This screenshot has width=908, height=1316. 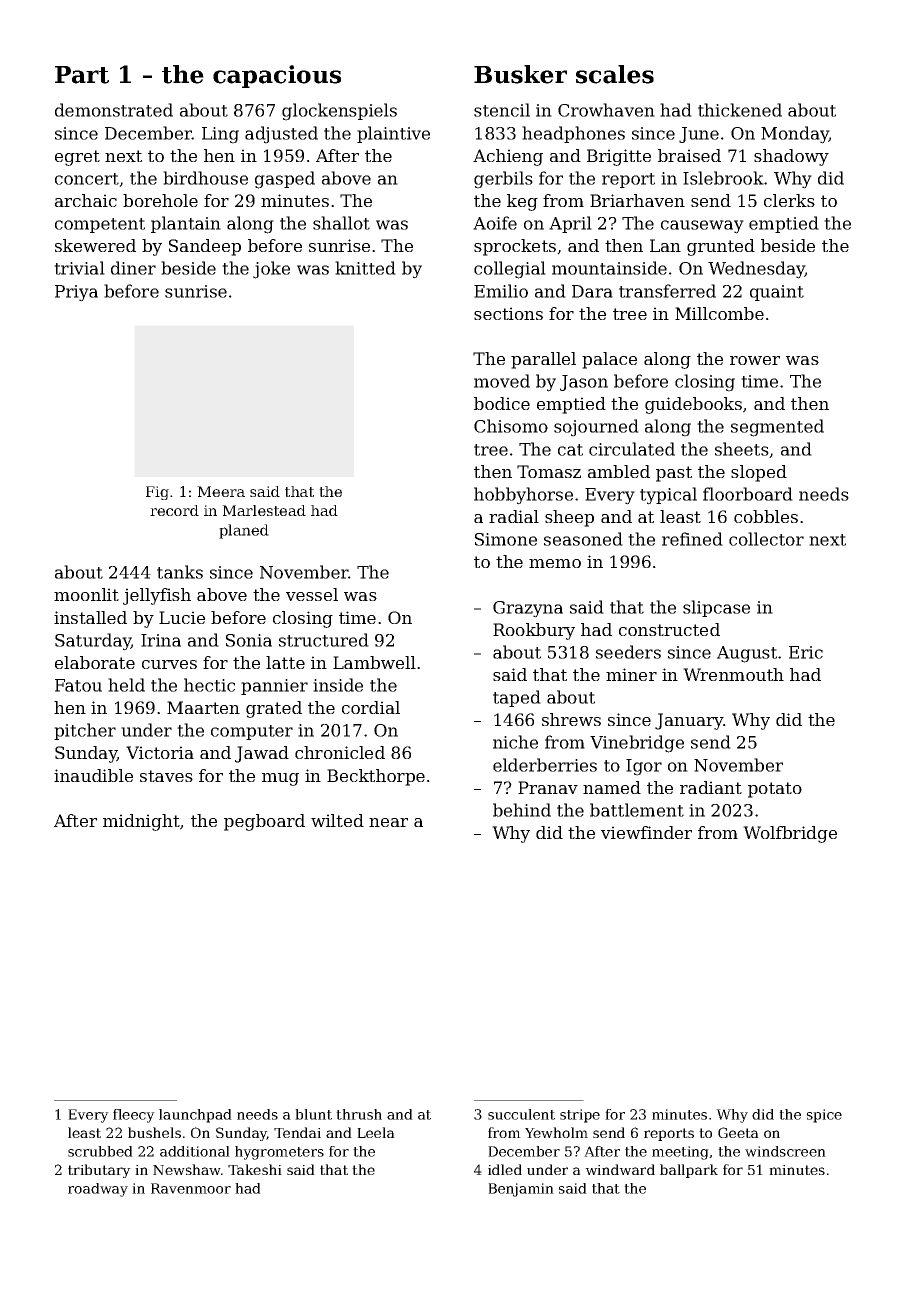 I want to click on vessel, so click(x=312, y=594).
